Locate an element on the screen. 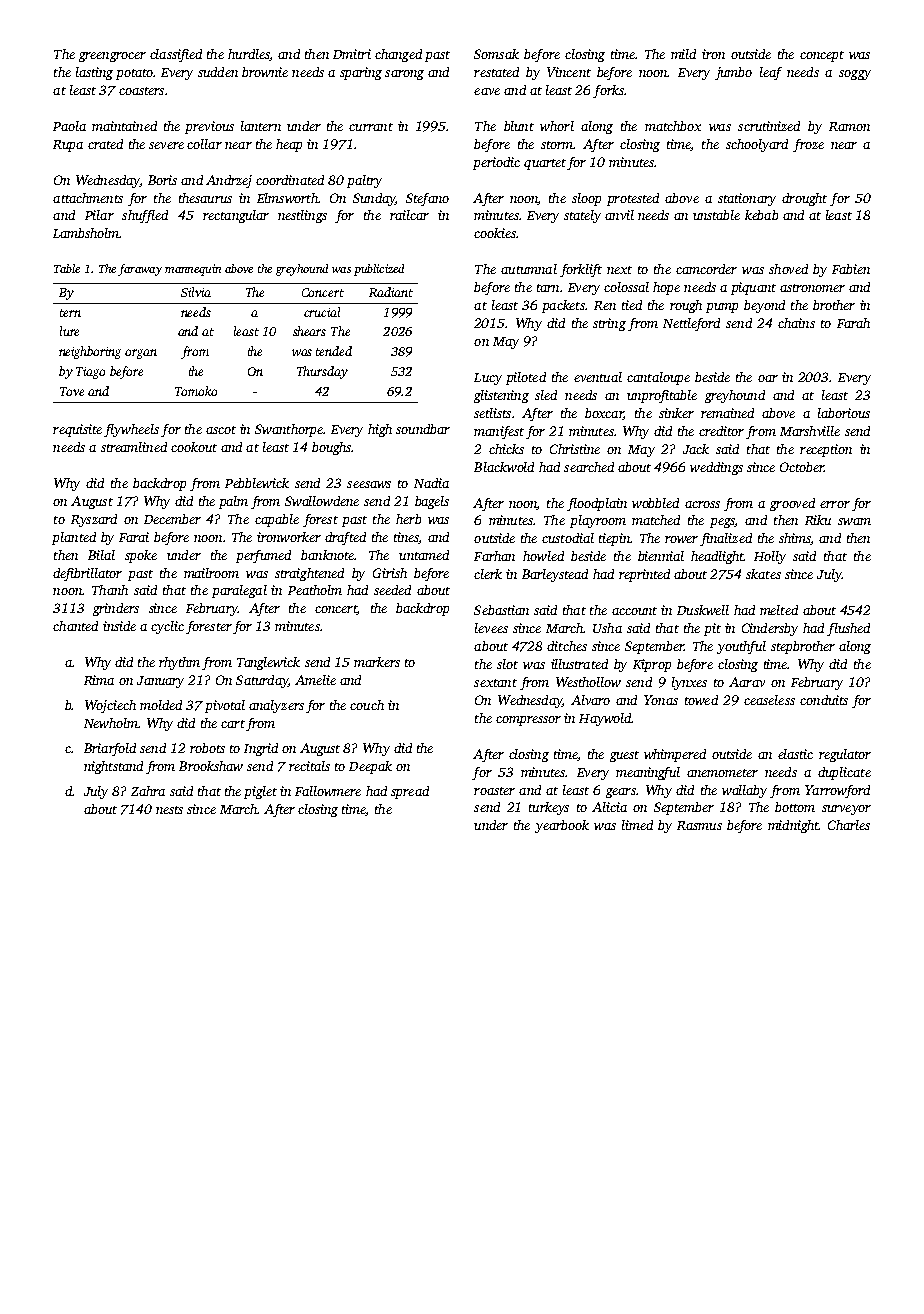  Duskwell is located at coordinates (703, 610).
